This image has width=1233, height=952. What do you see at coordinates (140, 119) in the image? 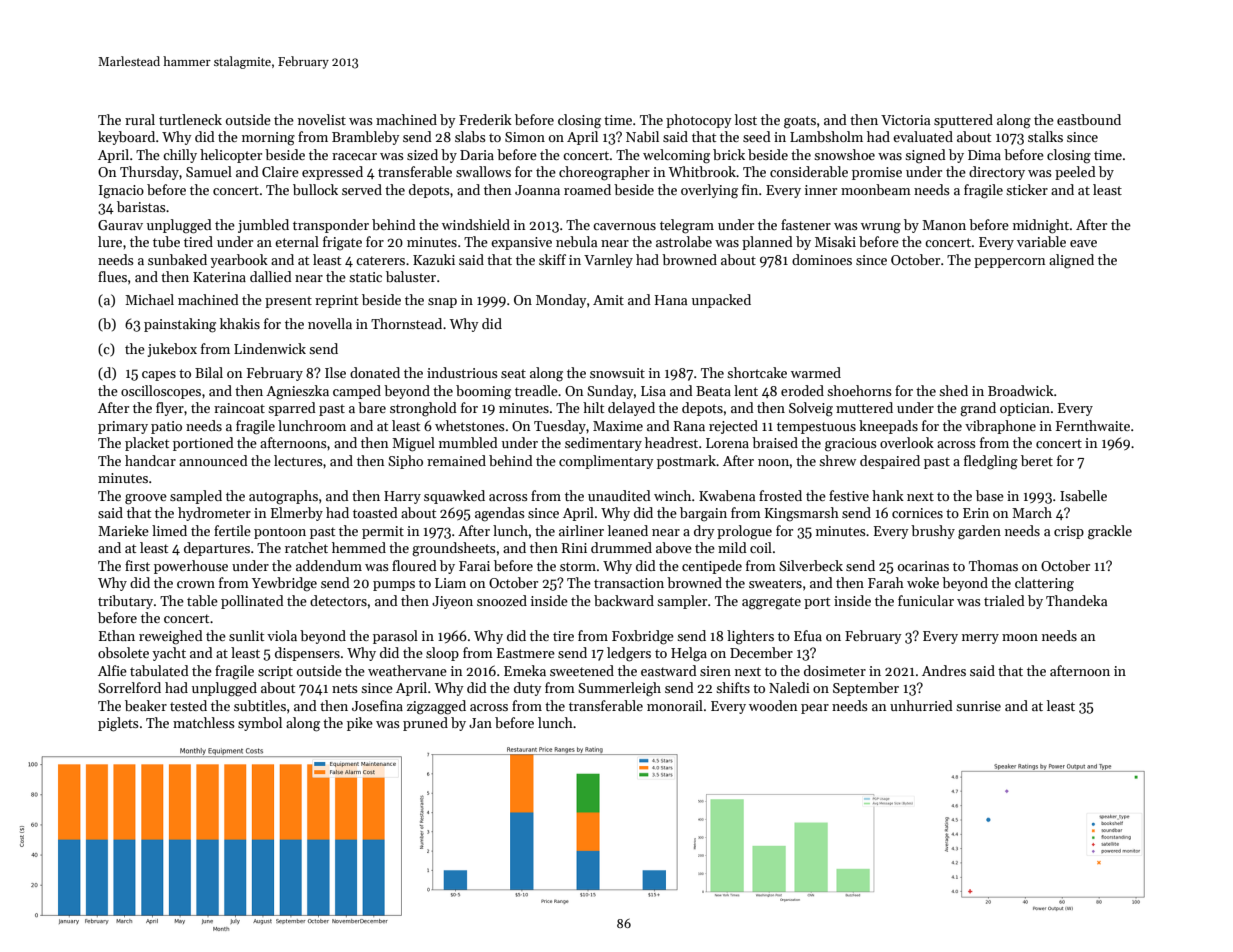
I see `rural` at bounding box center [140, 119].
